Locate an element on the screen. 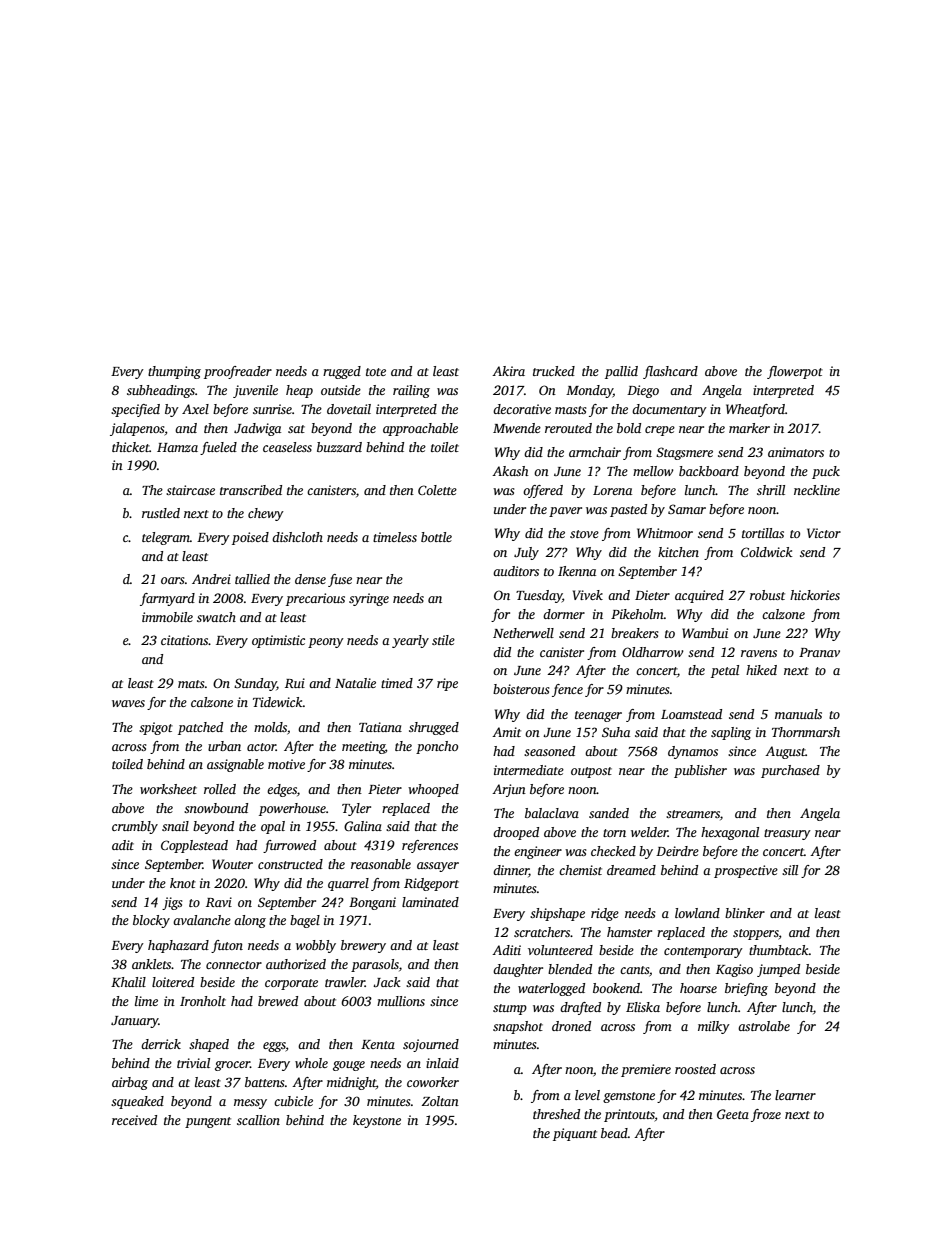 Image resolution: width=952 pixels, height=1233 pixels. avalanche is located at coordinates (202, 920).
